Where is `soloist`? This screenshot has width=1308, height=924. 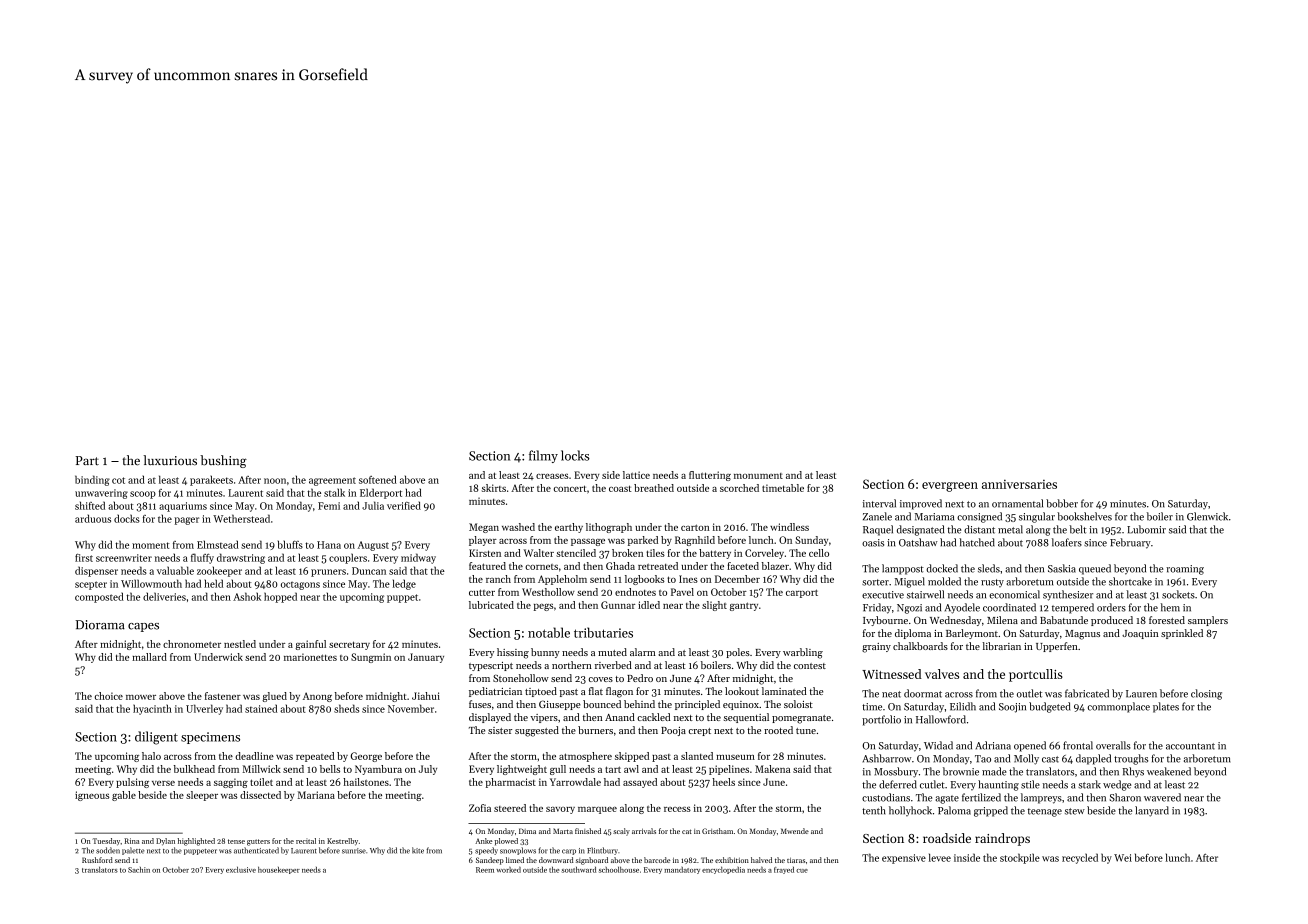 soloist is located at coordinates (798, 704).
